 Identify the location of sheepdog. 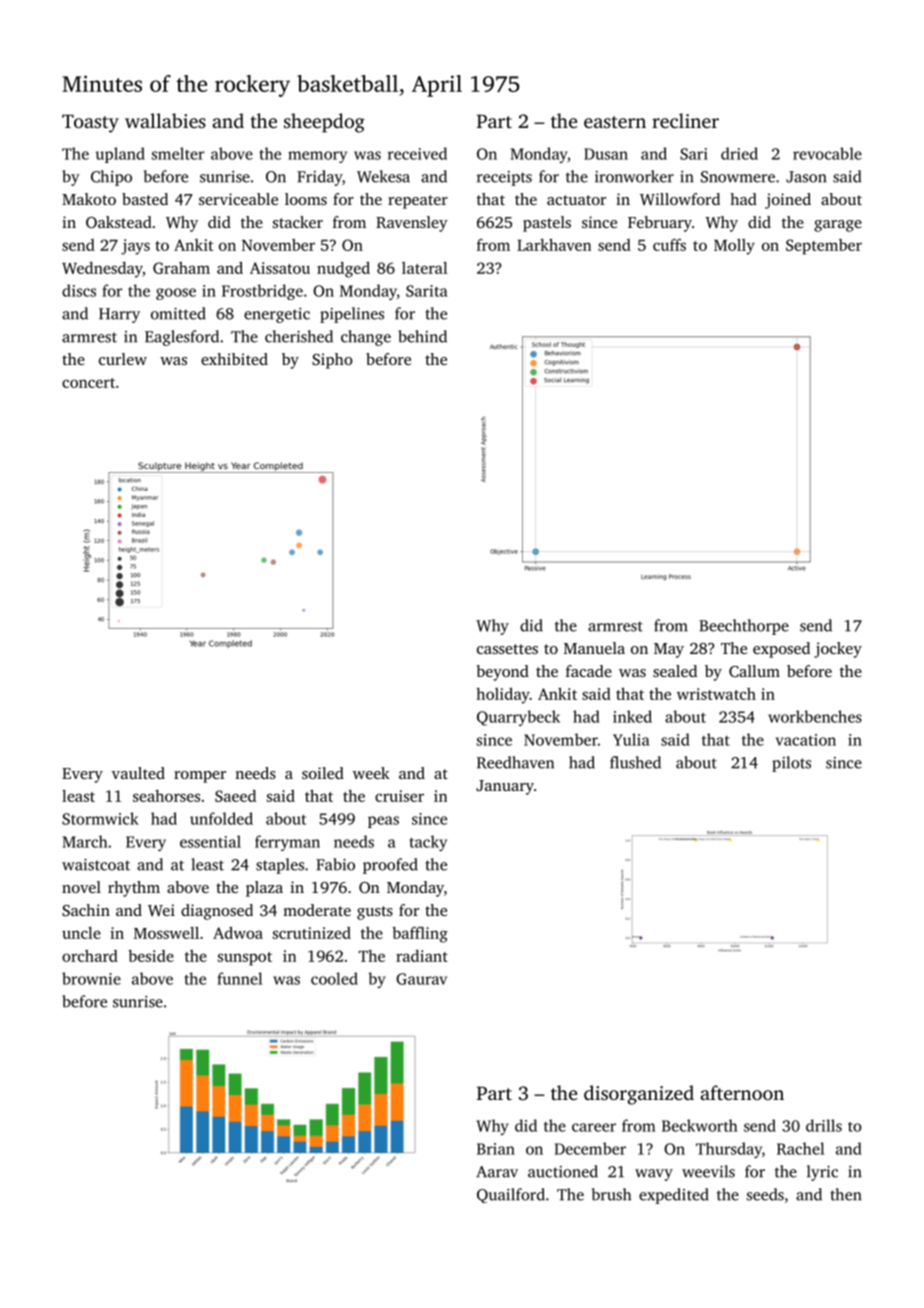
(324, 123).
